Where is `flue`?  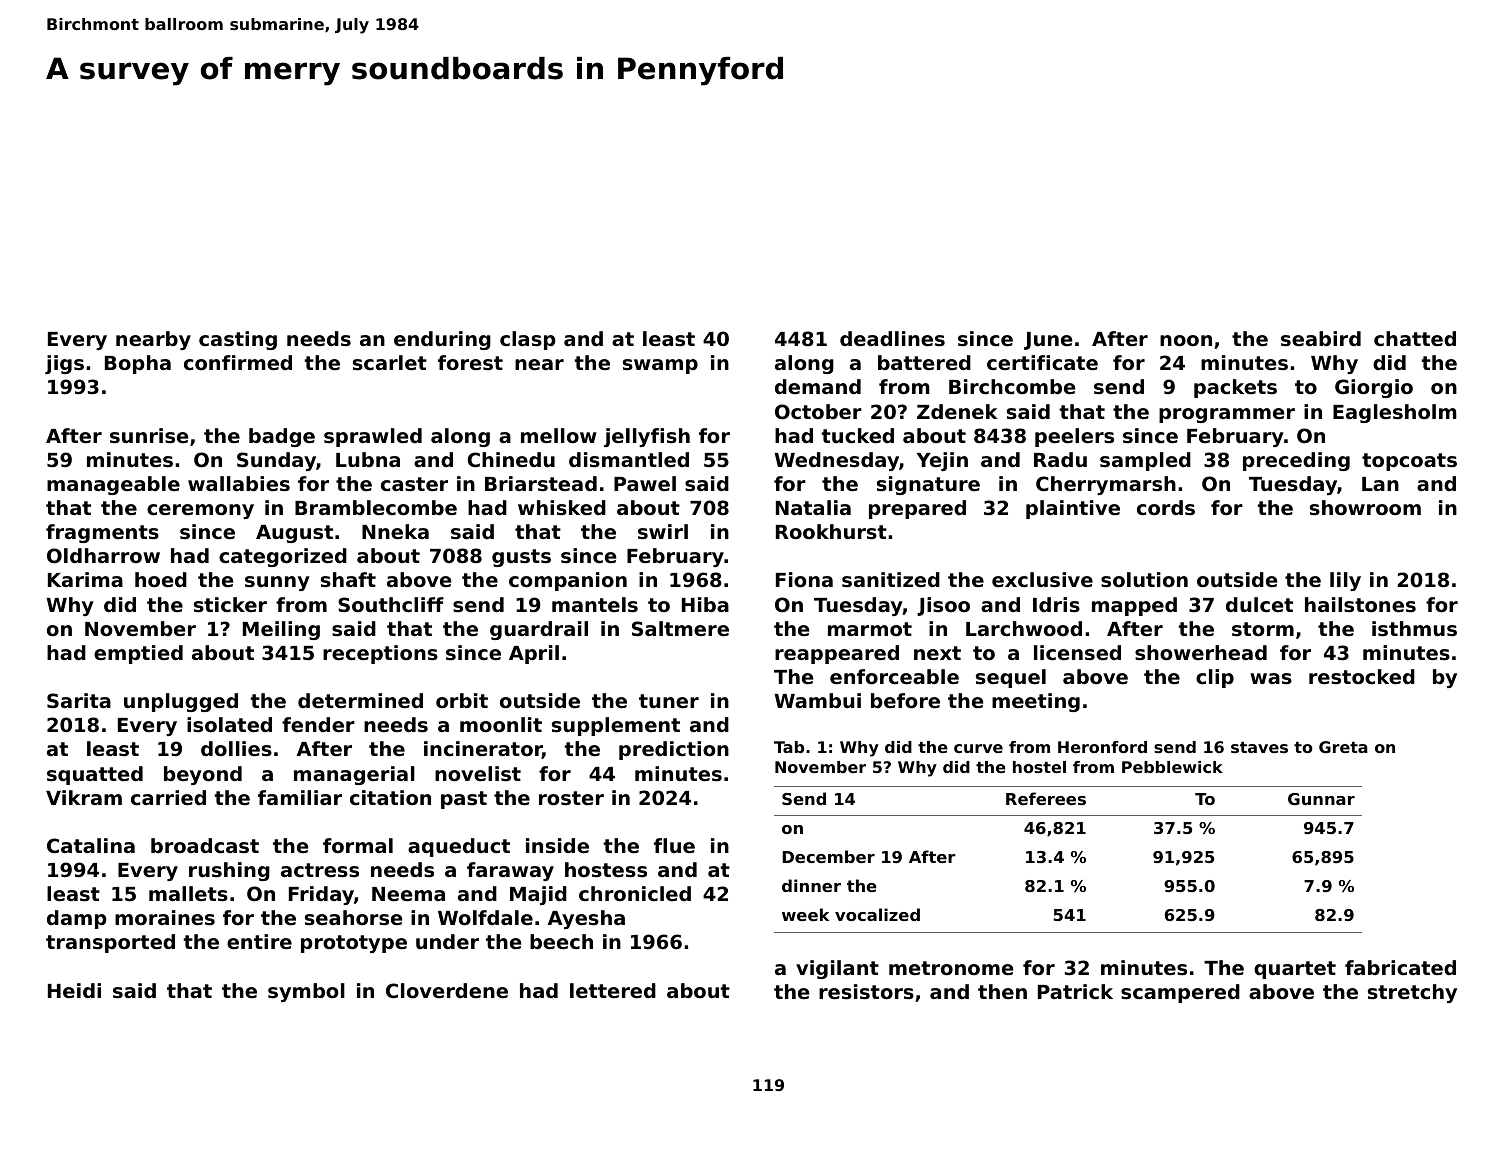
flue is located at coordinates (674, 845).
